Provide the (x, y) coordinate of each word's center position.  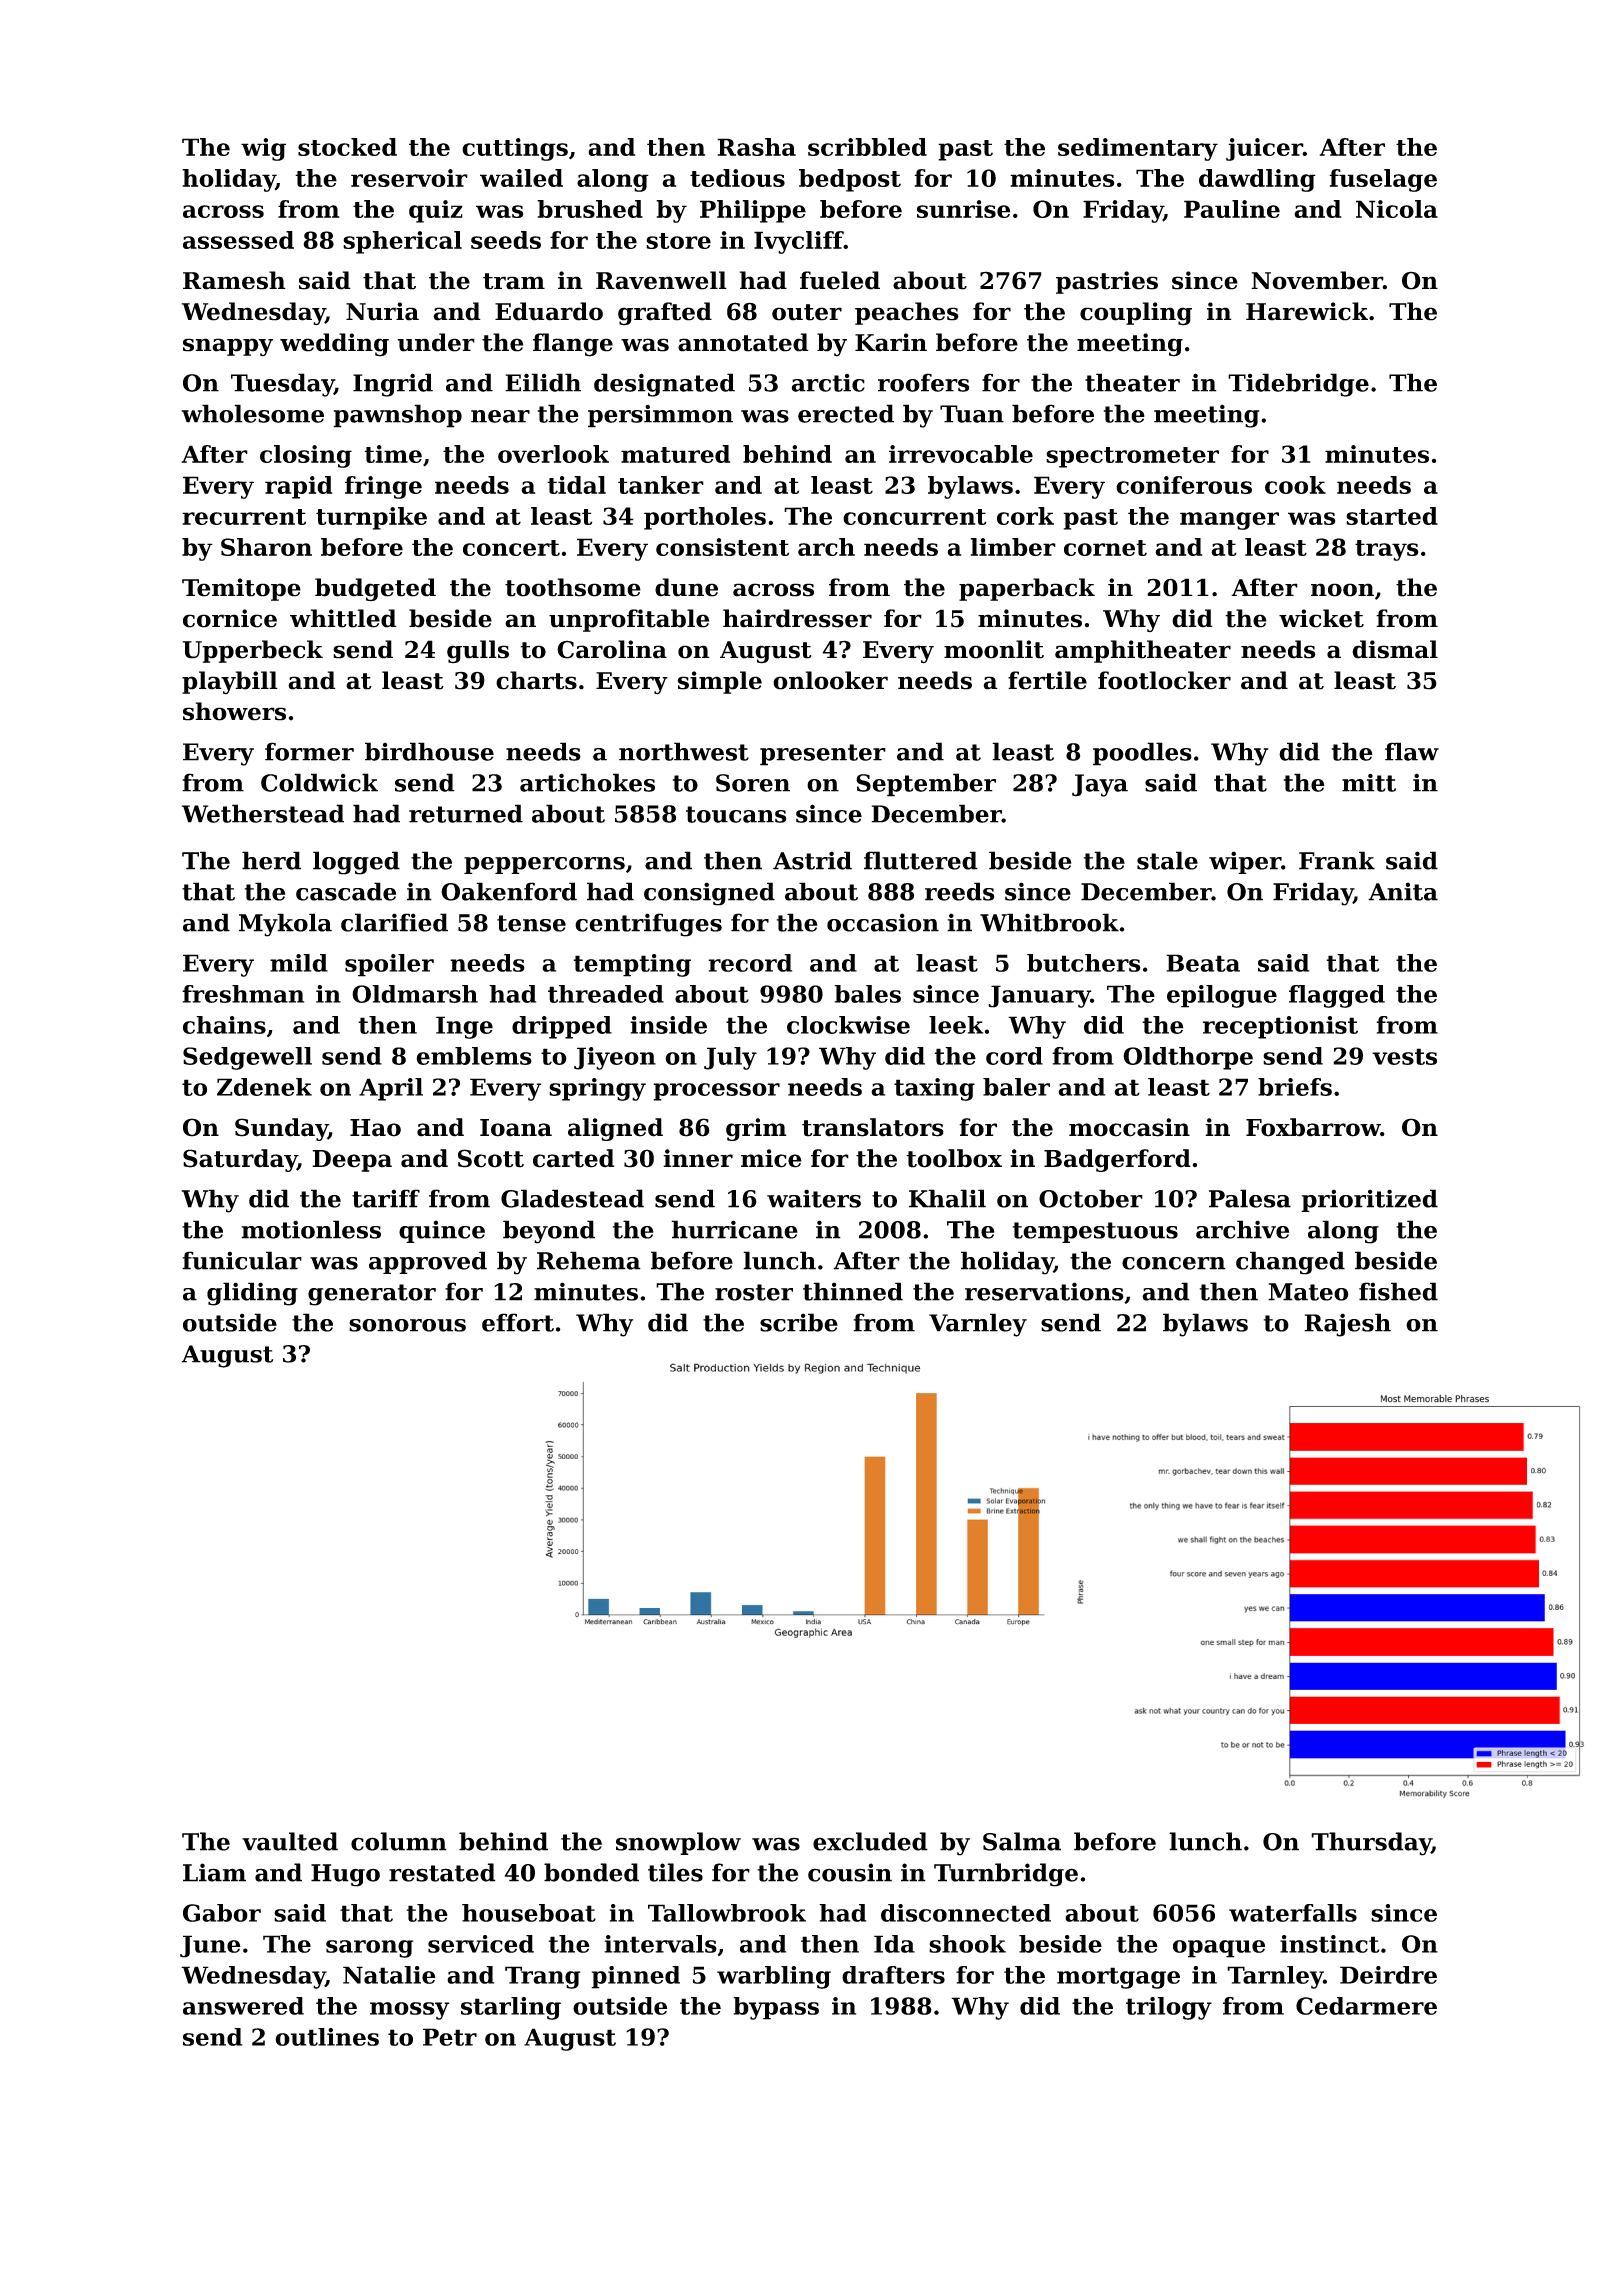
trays (1387, 550)
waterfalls (1293, 1913)
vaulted (290, 1841)
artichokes (587, 782)
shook (967, 1944)
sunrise (963, 209)
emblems (474, 1056)
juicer (1264, 149)
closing (306, 456)
